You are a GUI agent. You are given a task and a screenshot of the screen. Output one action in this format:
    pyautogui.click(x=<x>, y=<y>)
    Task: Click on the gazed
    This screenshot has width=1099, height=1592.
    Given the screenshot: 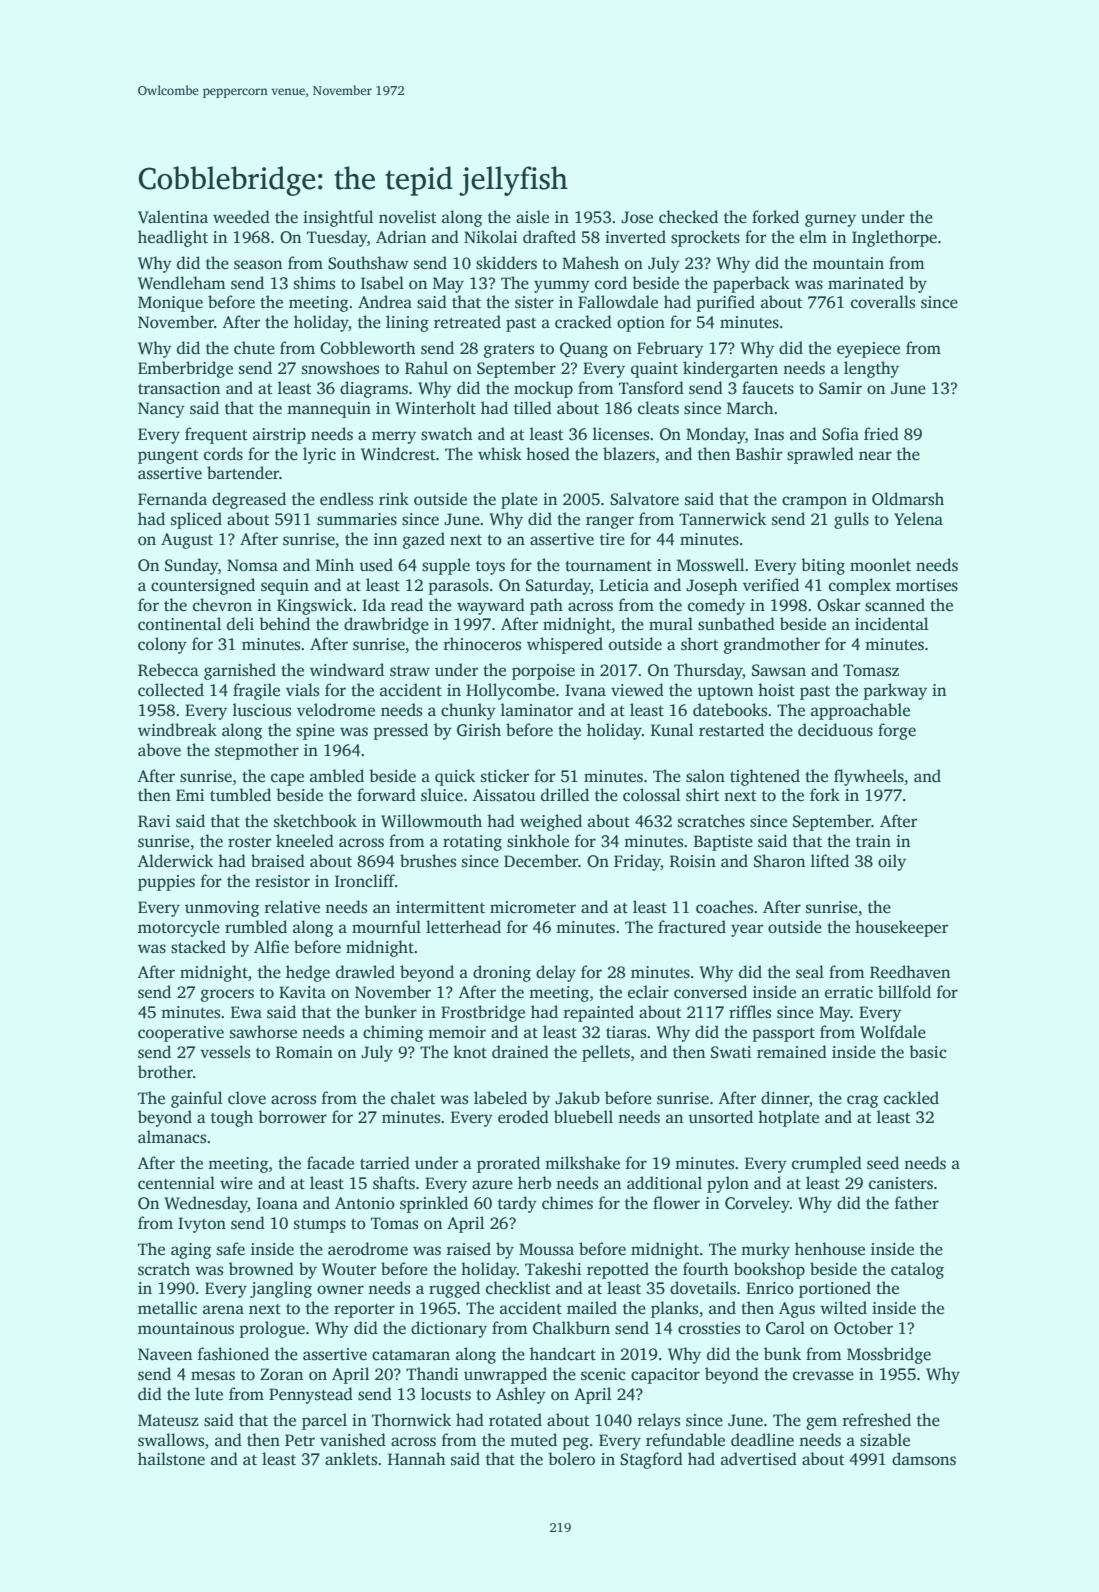 What is the action you would take?
    pyautogui.click(x=424, y=540)
